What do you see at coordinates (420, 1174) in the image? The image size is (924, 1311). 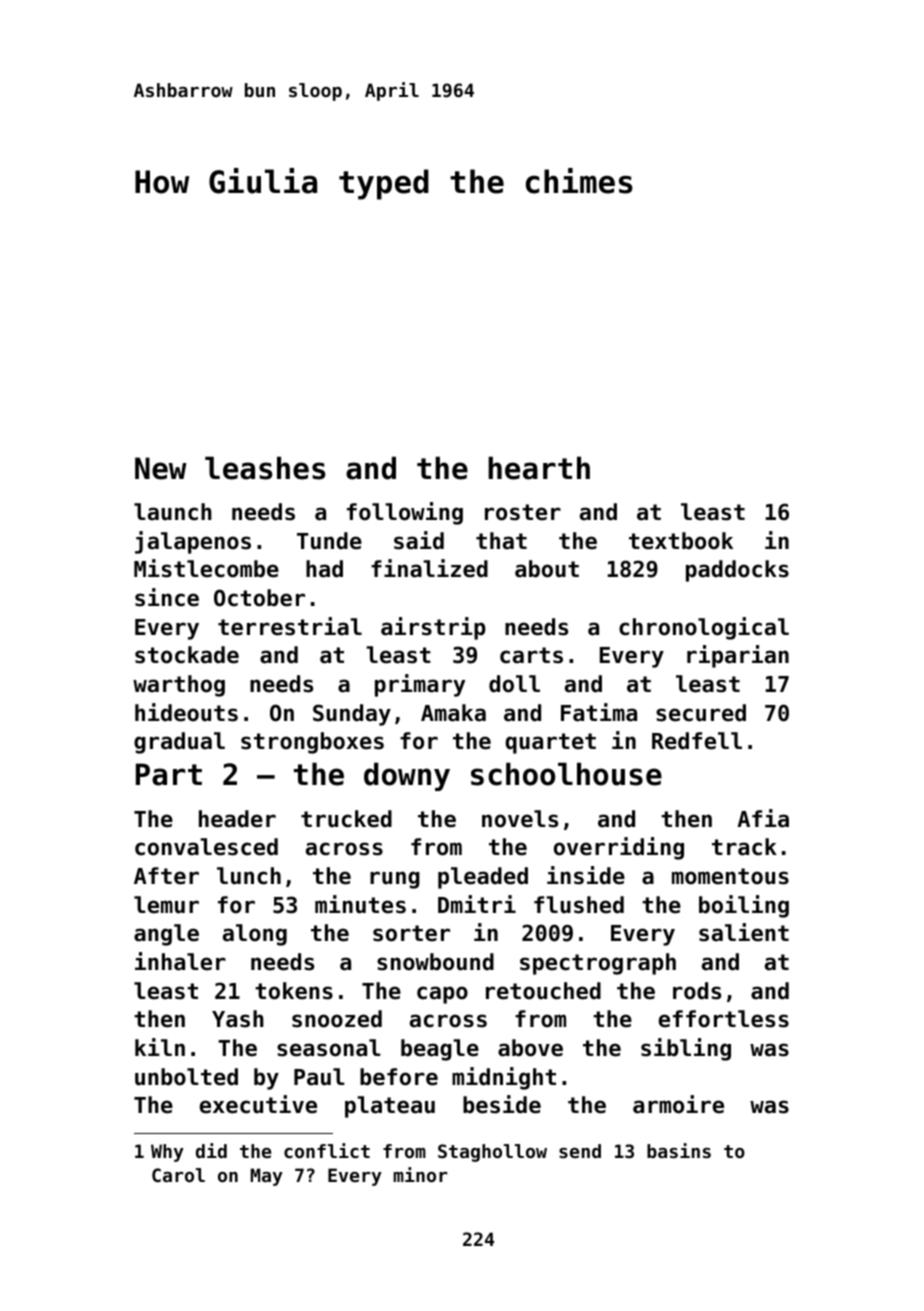 I see `minor` at bounding box center [420, 1174].
